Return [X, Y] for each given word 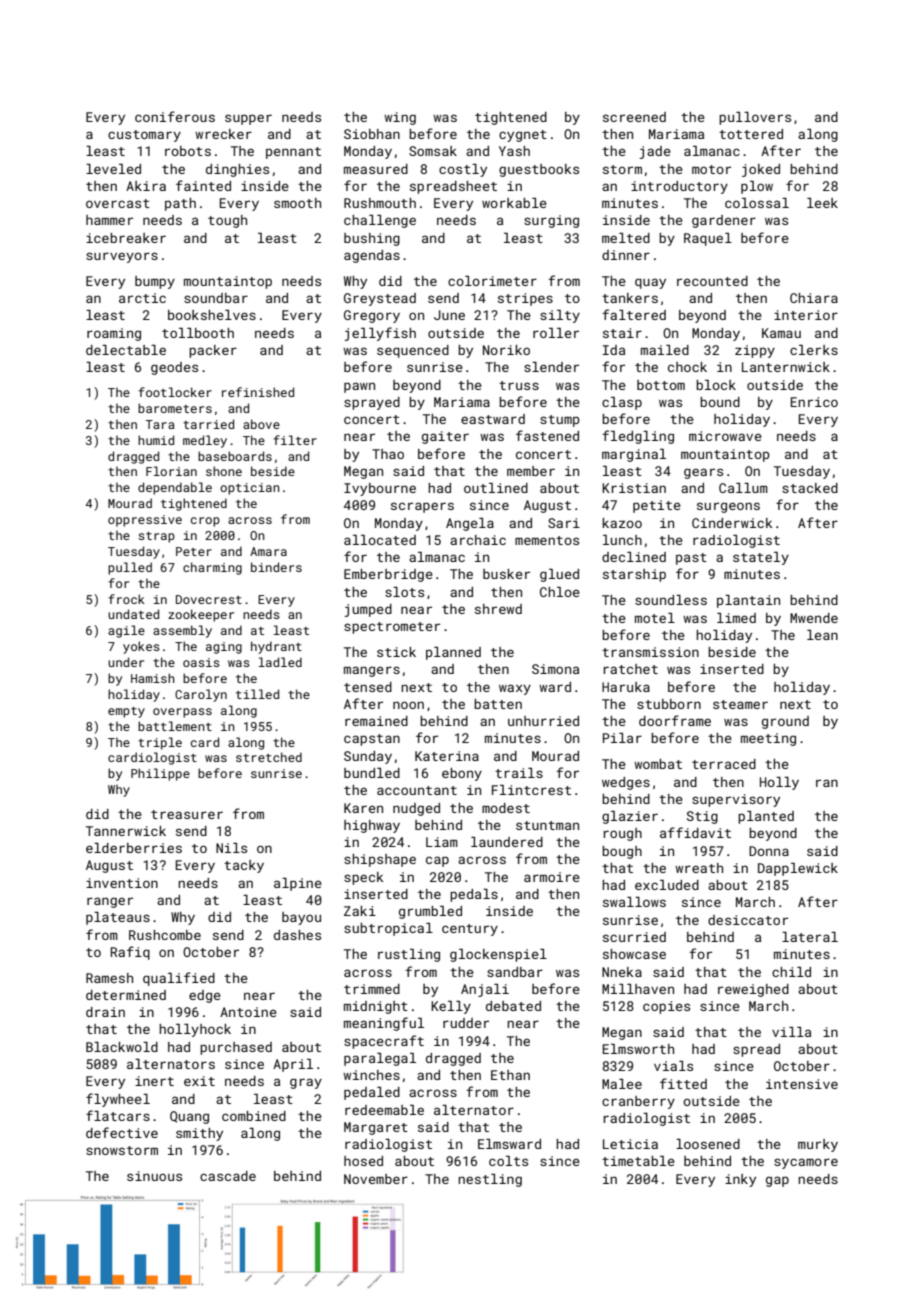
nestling [490, 1180]
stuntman [547, 825]
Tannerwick [126, 831]
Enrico [814, 402]
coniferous [175, 116]
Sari [564, 523]
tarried [208, 424]
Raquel [708, 239]
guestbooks [539, 170]
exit [199, 1081]
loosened [708, 1144]
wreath [699, 868]
